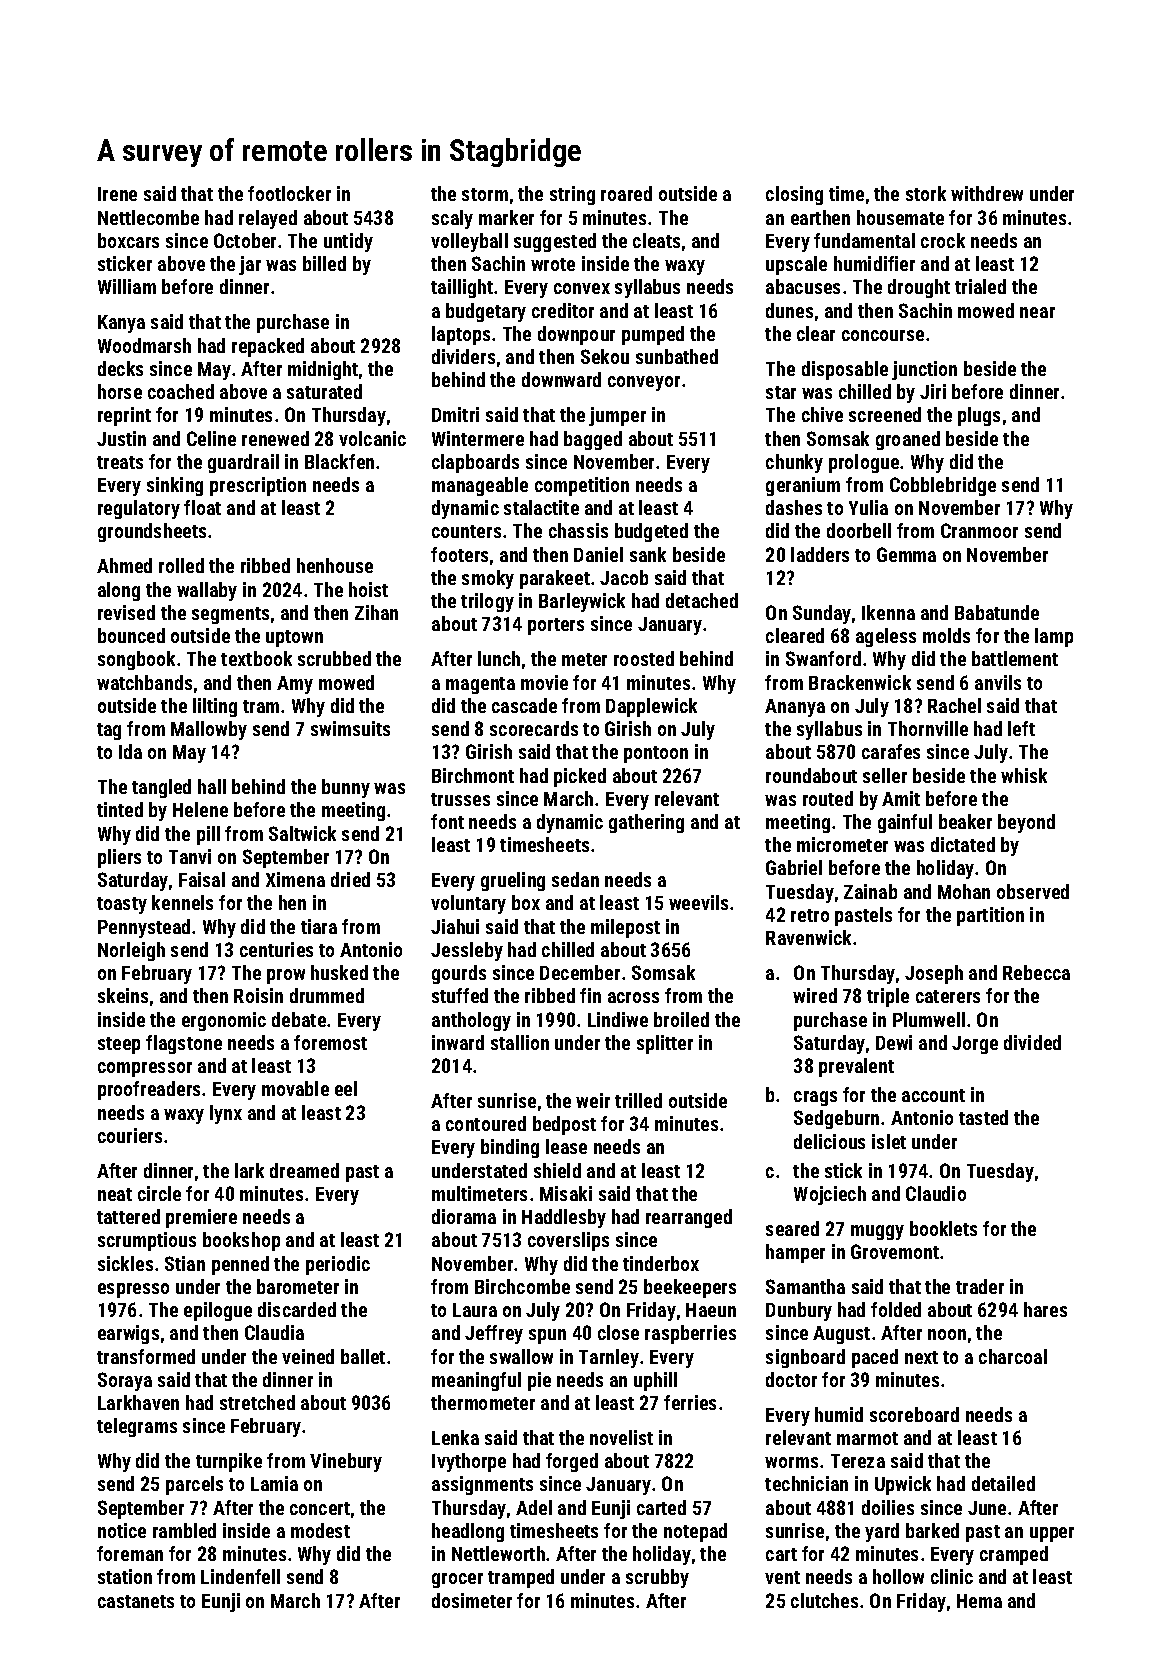 The width and height of the document is (1173, 1660). Describe the element at coordinates (695, 1532) in the document. I see `notepad` at that location.
